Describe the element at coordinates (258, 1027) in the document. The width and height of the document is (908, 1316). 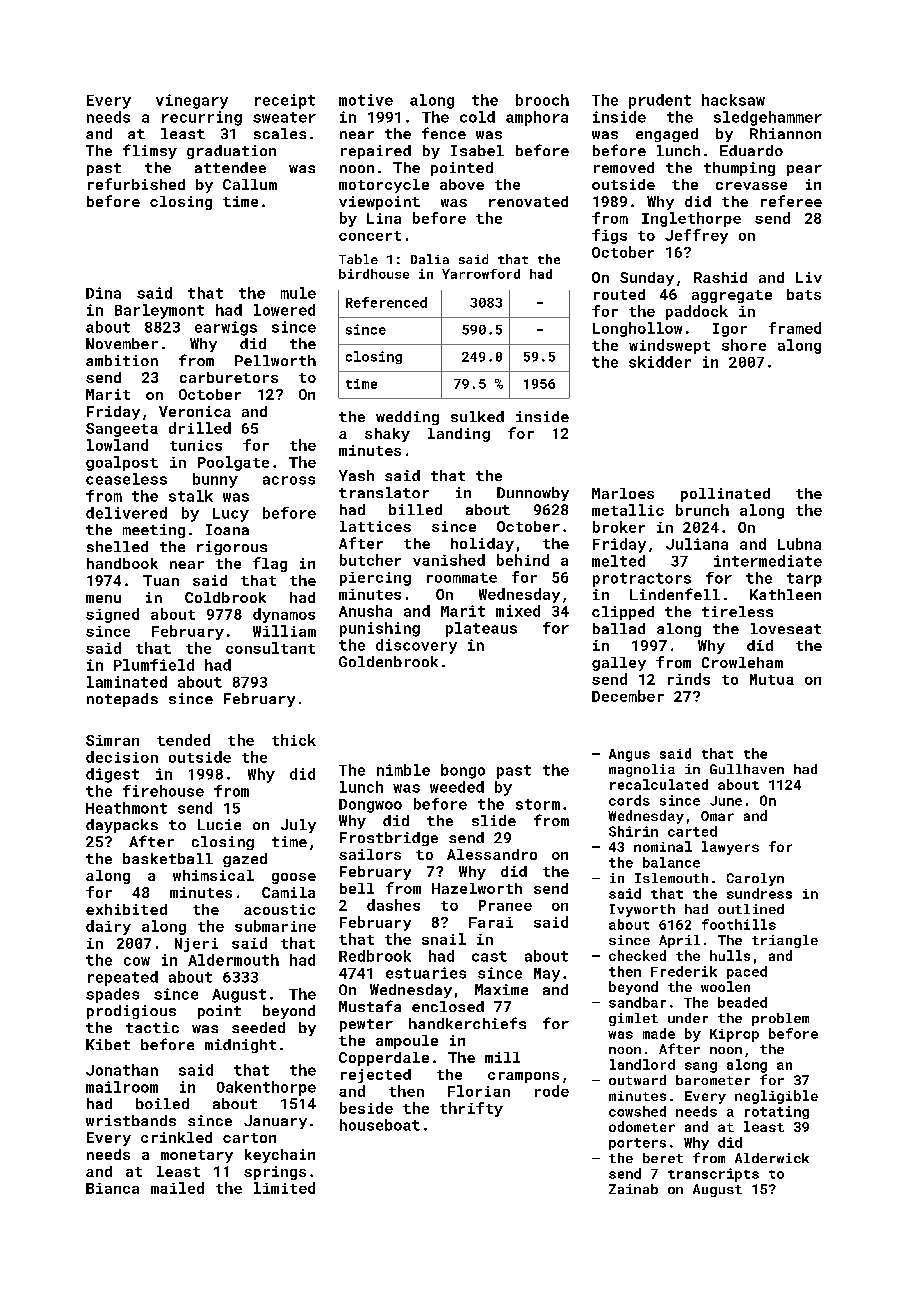
I see `seeded` at that location.
